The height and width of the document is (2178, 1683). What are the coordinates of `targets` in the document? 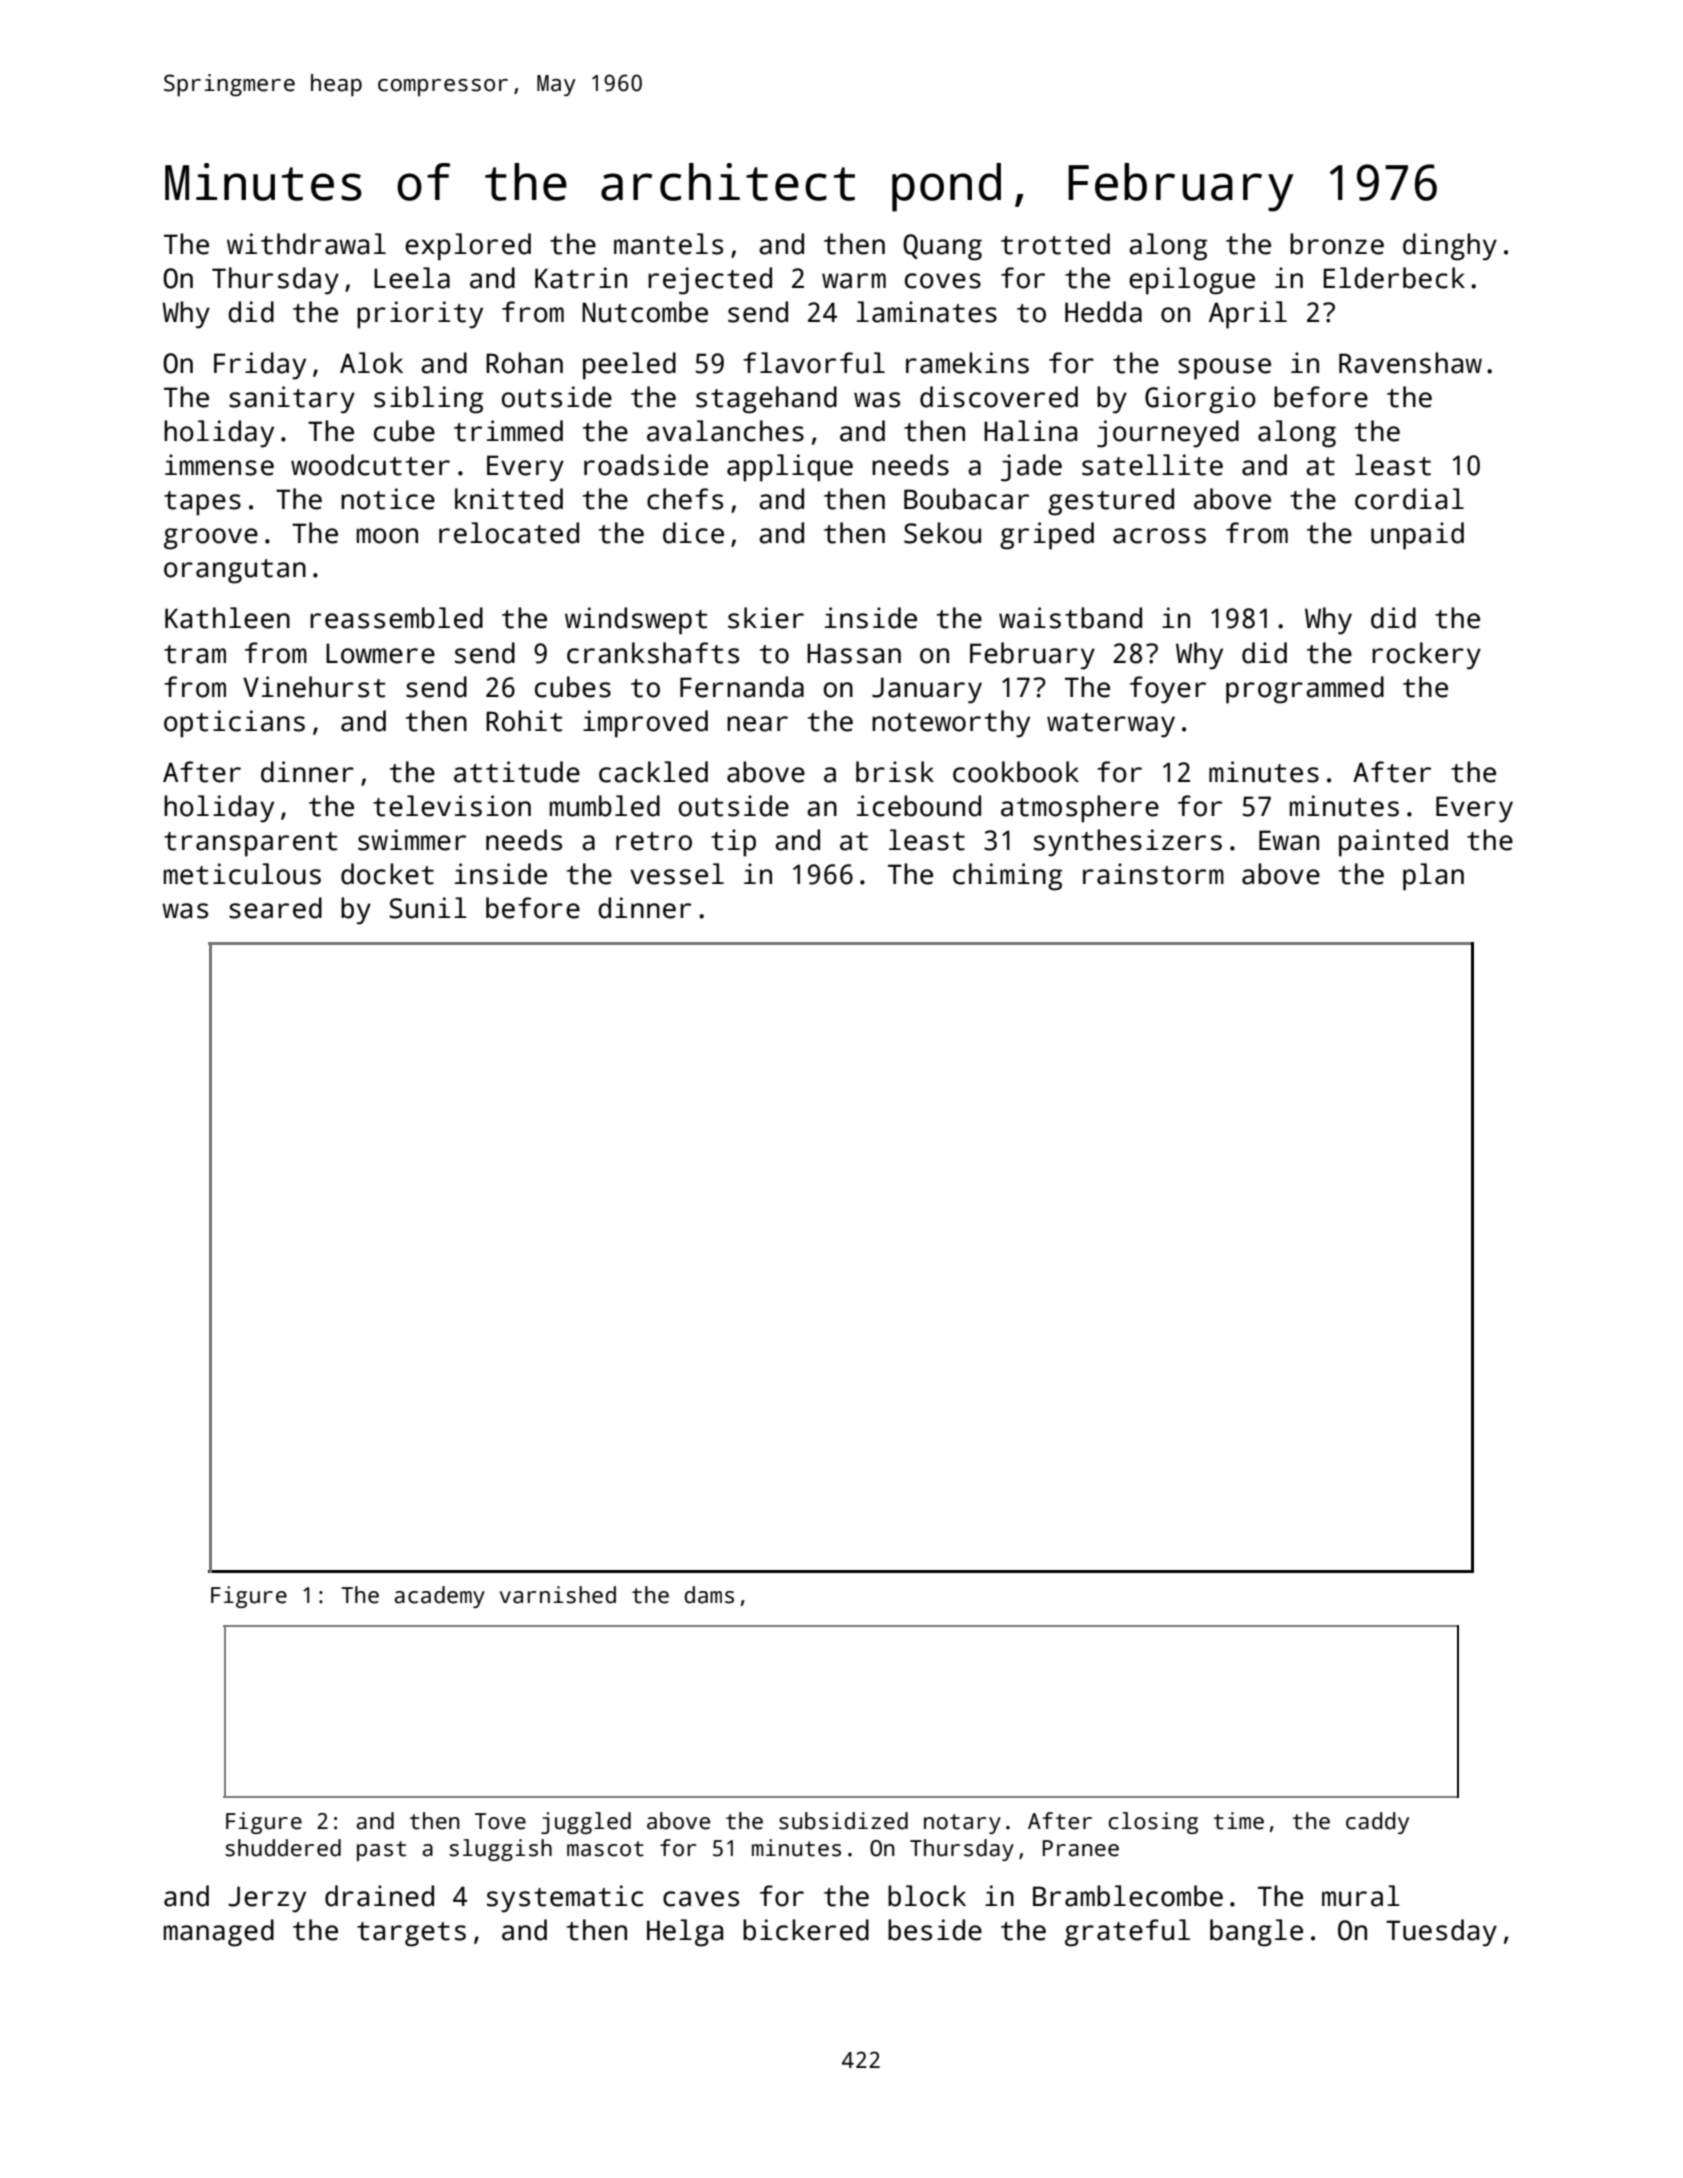 It's located at (411, 1934).
